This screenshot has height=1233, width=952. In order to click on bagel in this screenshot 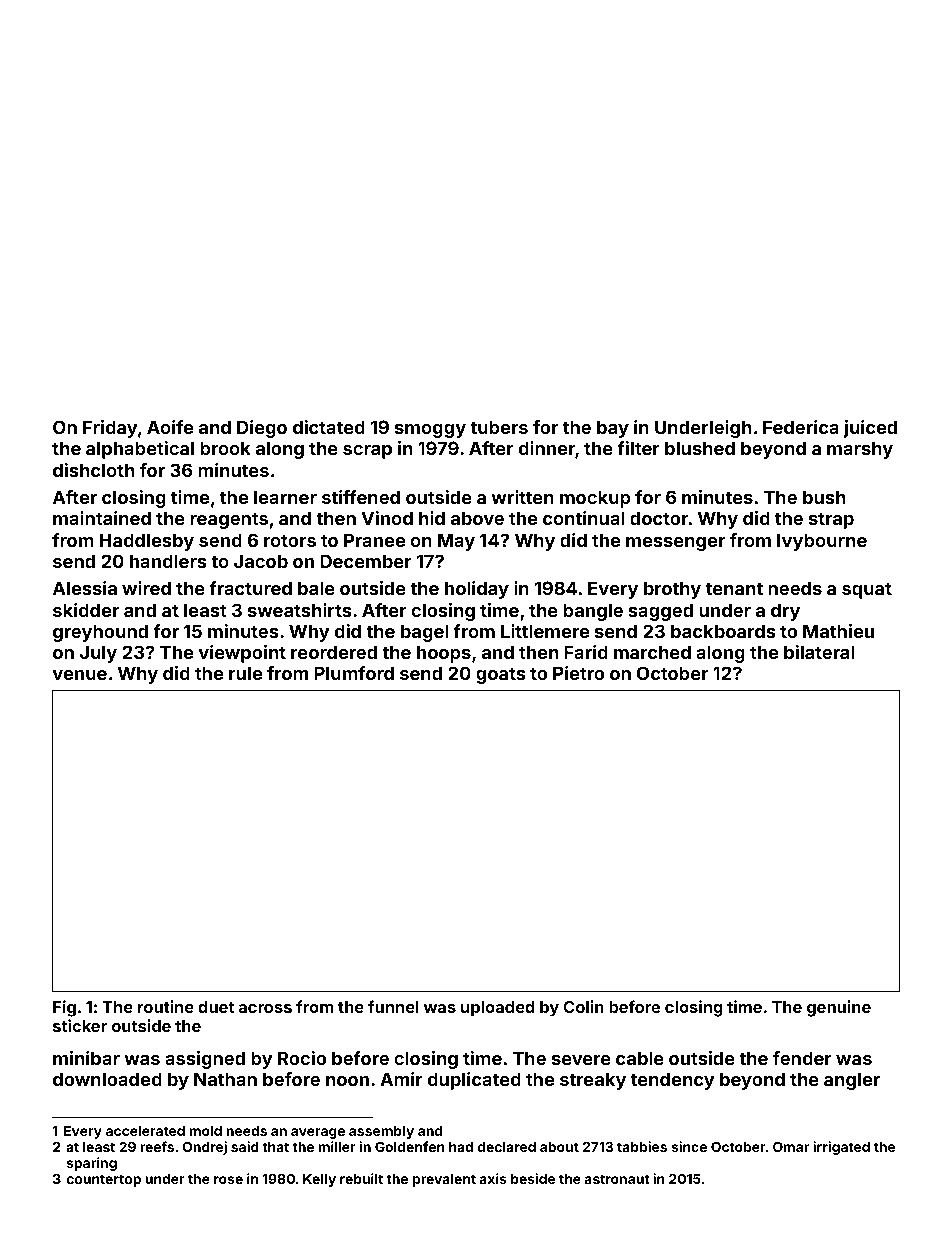, I will do `click(425, 633)`.
